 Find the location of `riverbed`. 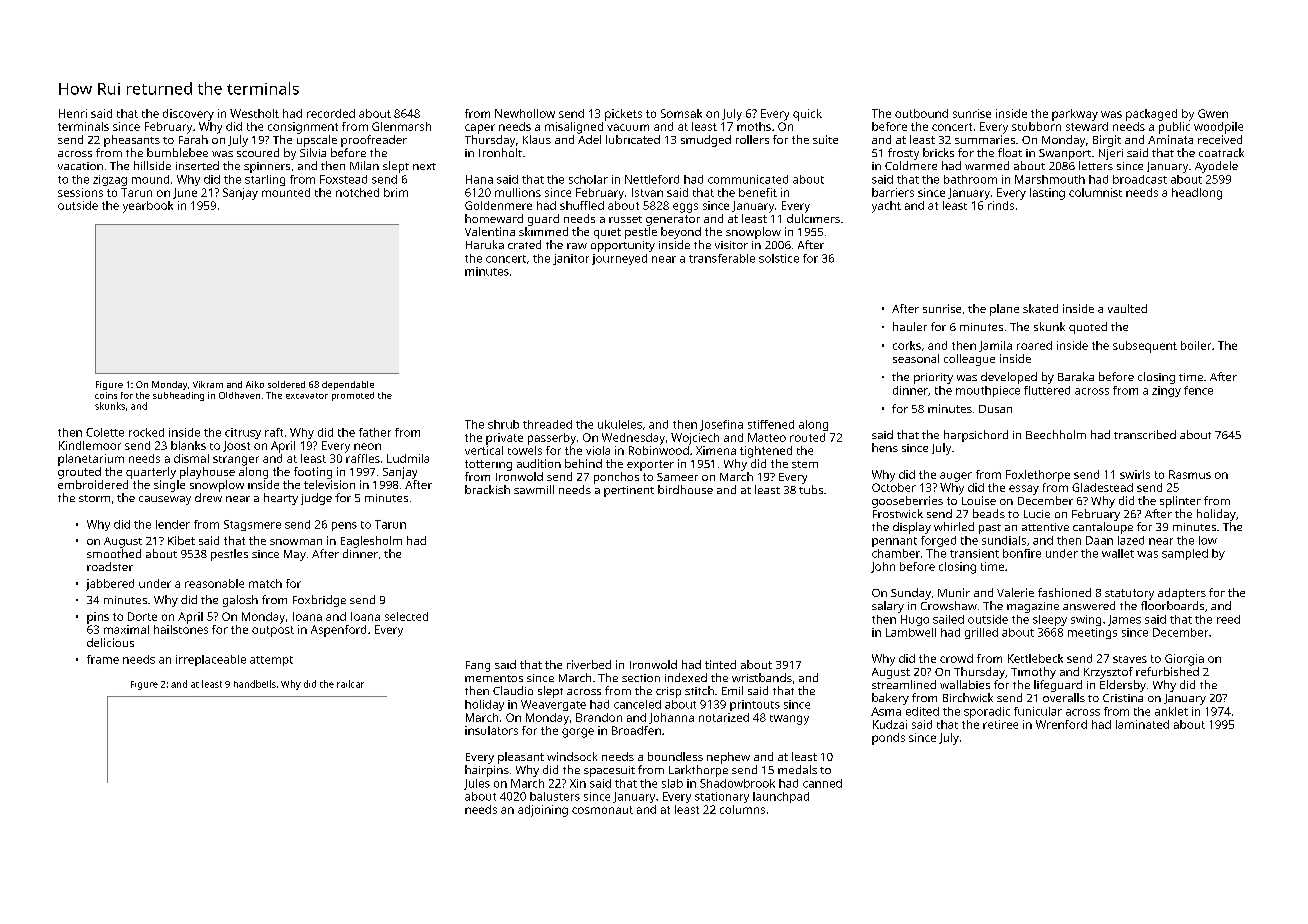

riverbed is located at coordinates (589, 664).
